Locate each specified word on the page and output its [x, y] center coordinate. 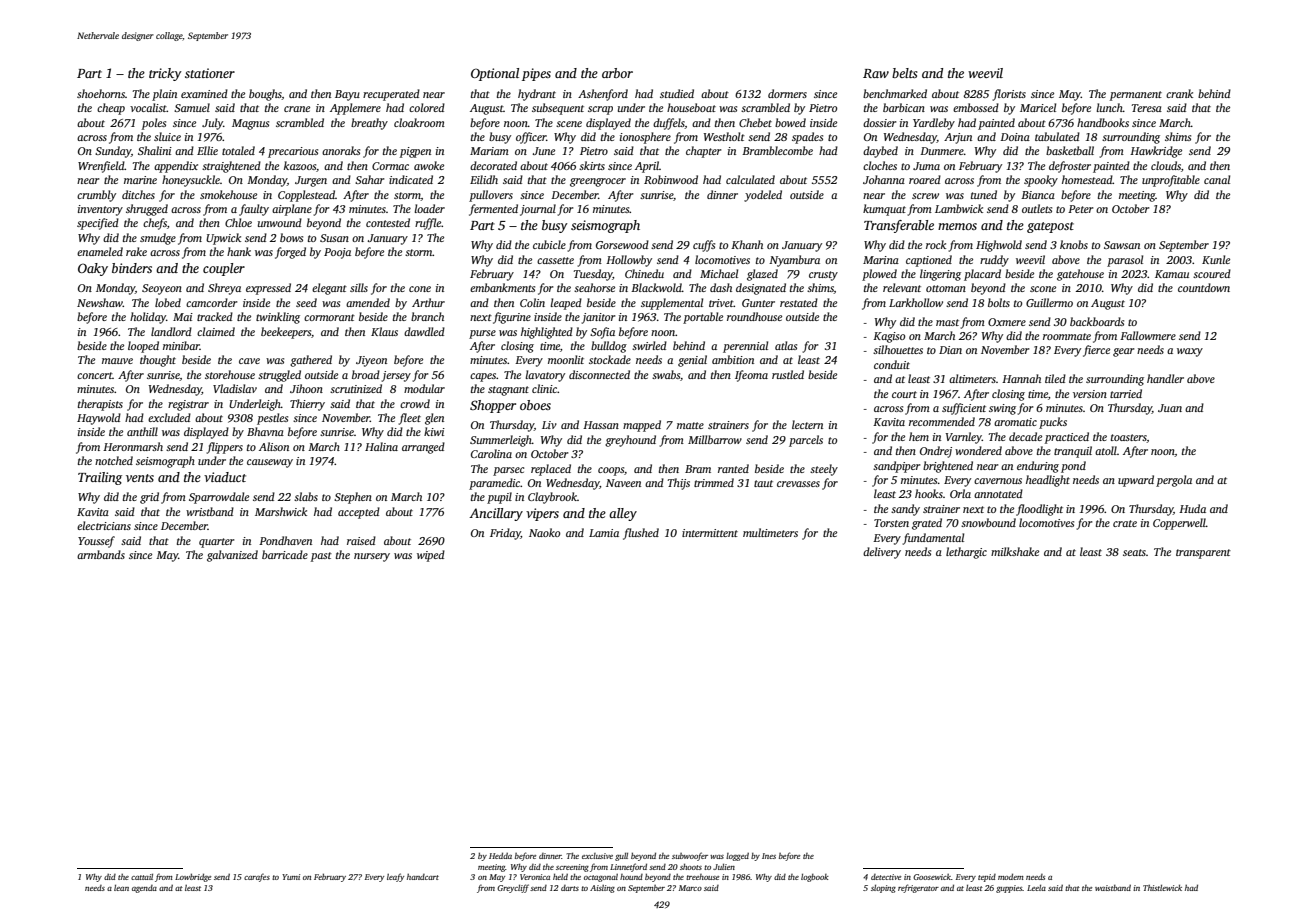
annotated [998, 493]
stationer [210, 73]
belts [905, 73]
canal [1217, 179]
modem [1011, 876]
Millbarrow [715, 439]
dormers [787, 93]
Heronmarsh [133, 446]
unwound [280, 222]
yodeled [763, 196]
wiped [431, 556]
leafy [395, 877]
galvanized [232, 556]
